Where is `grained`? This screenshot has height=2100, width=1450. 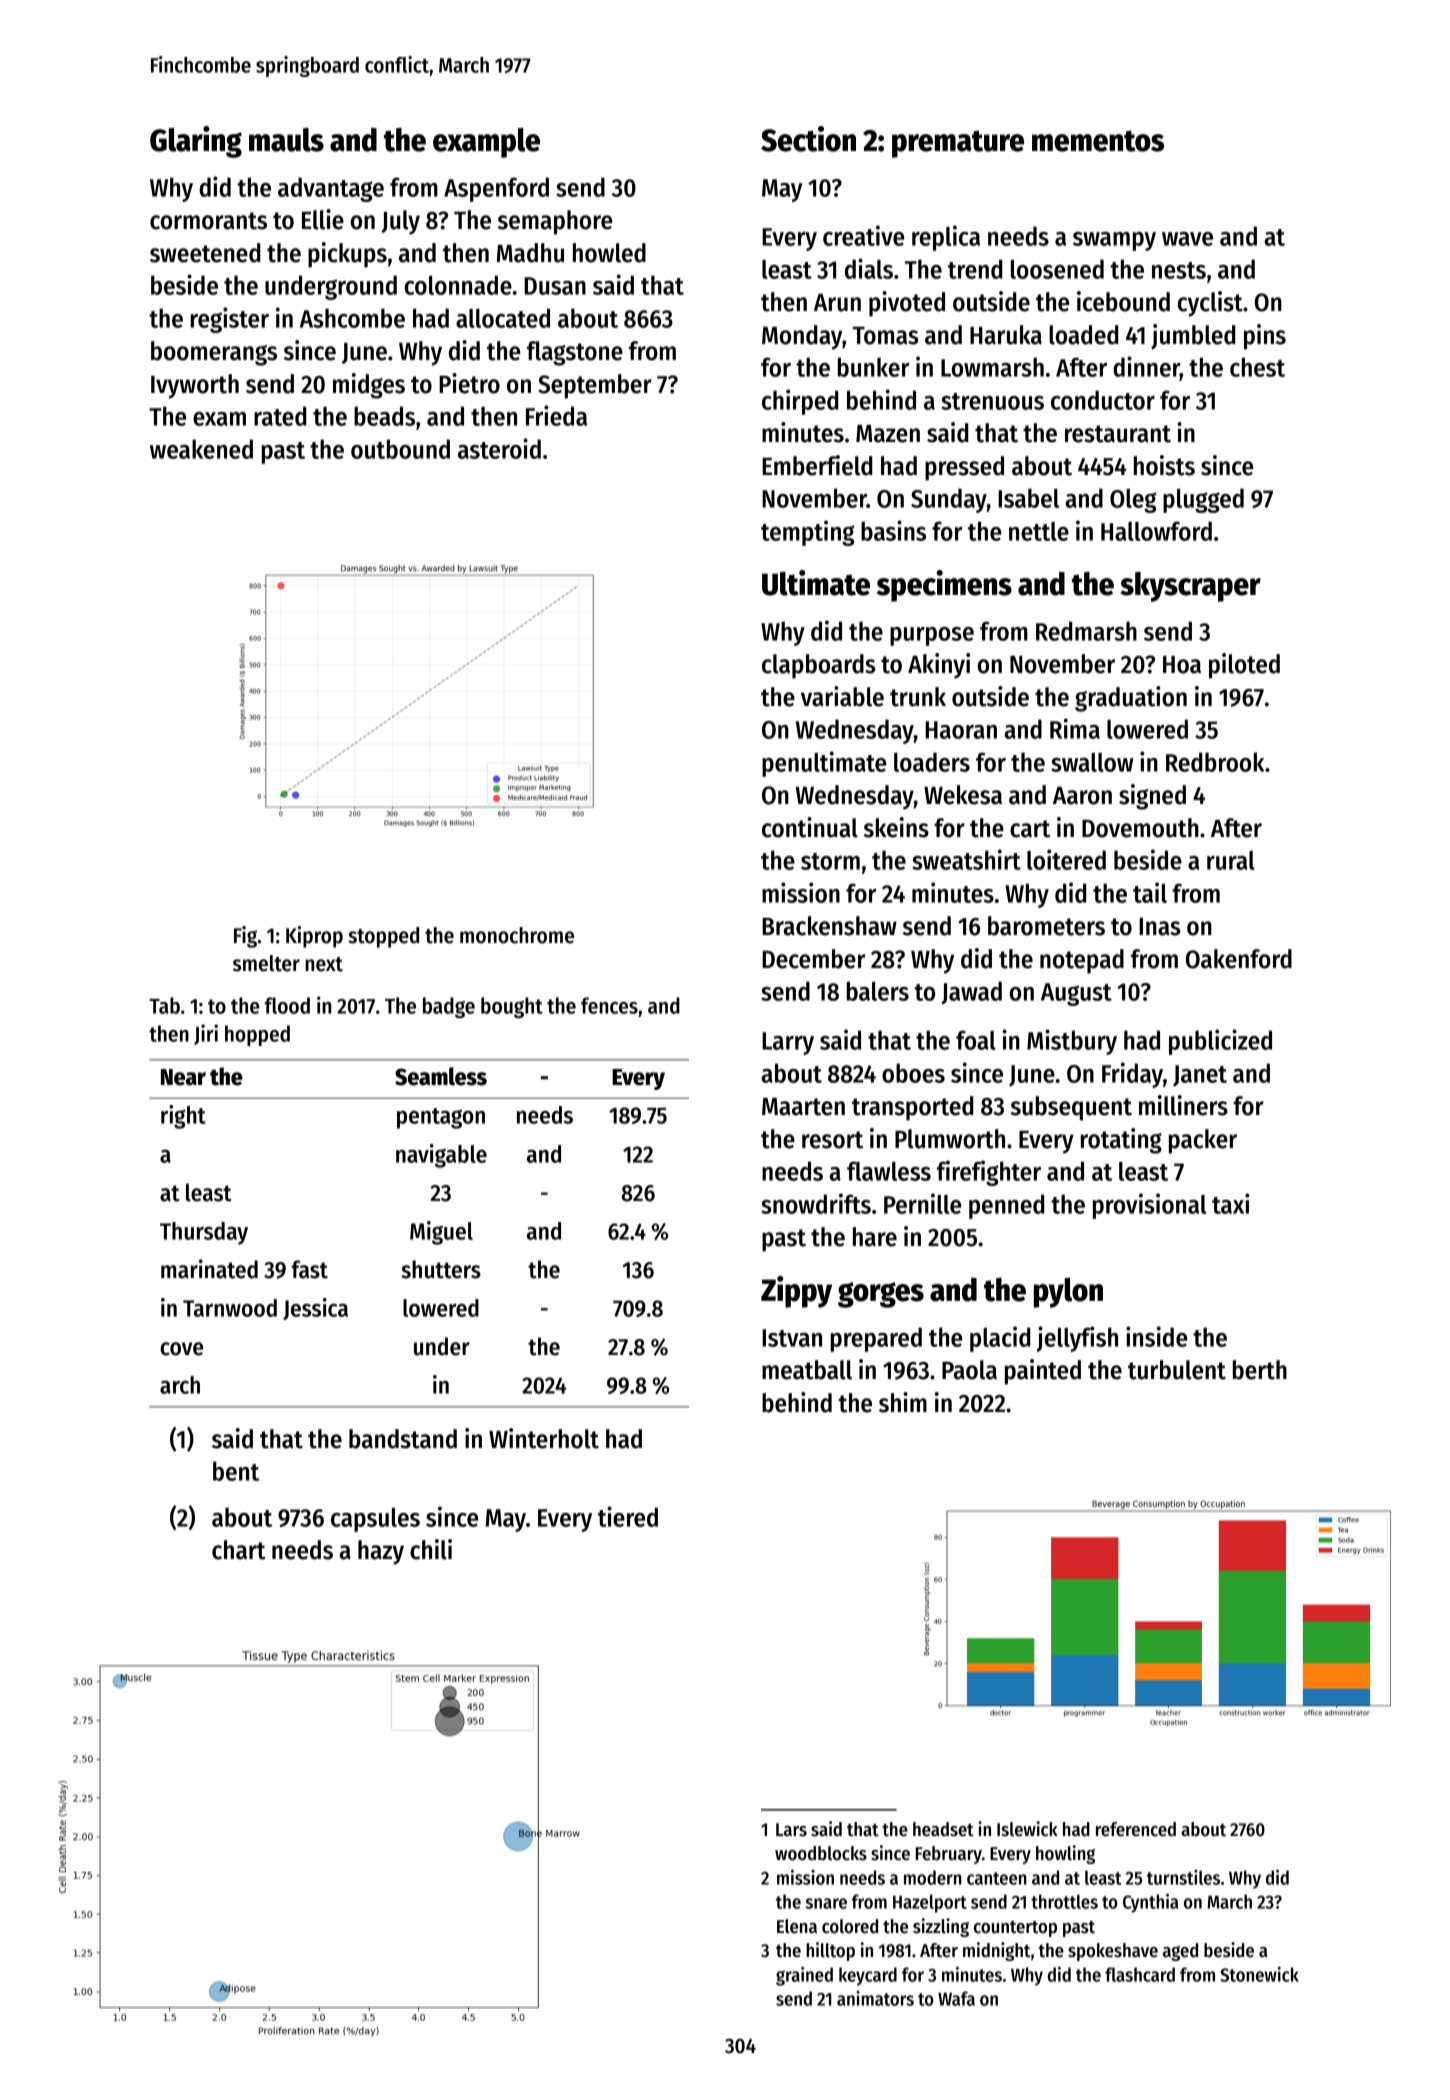
grained is located at coordinates (804, 1976).
